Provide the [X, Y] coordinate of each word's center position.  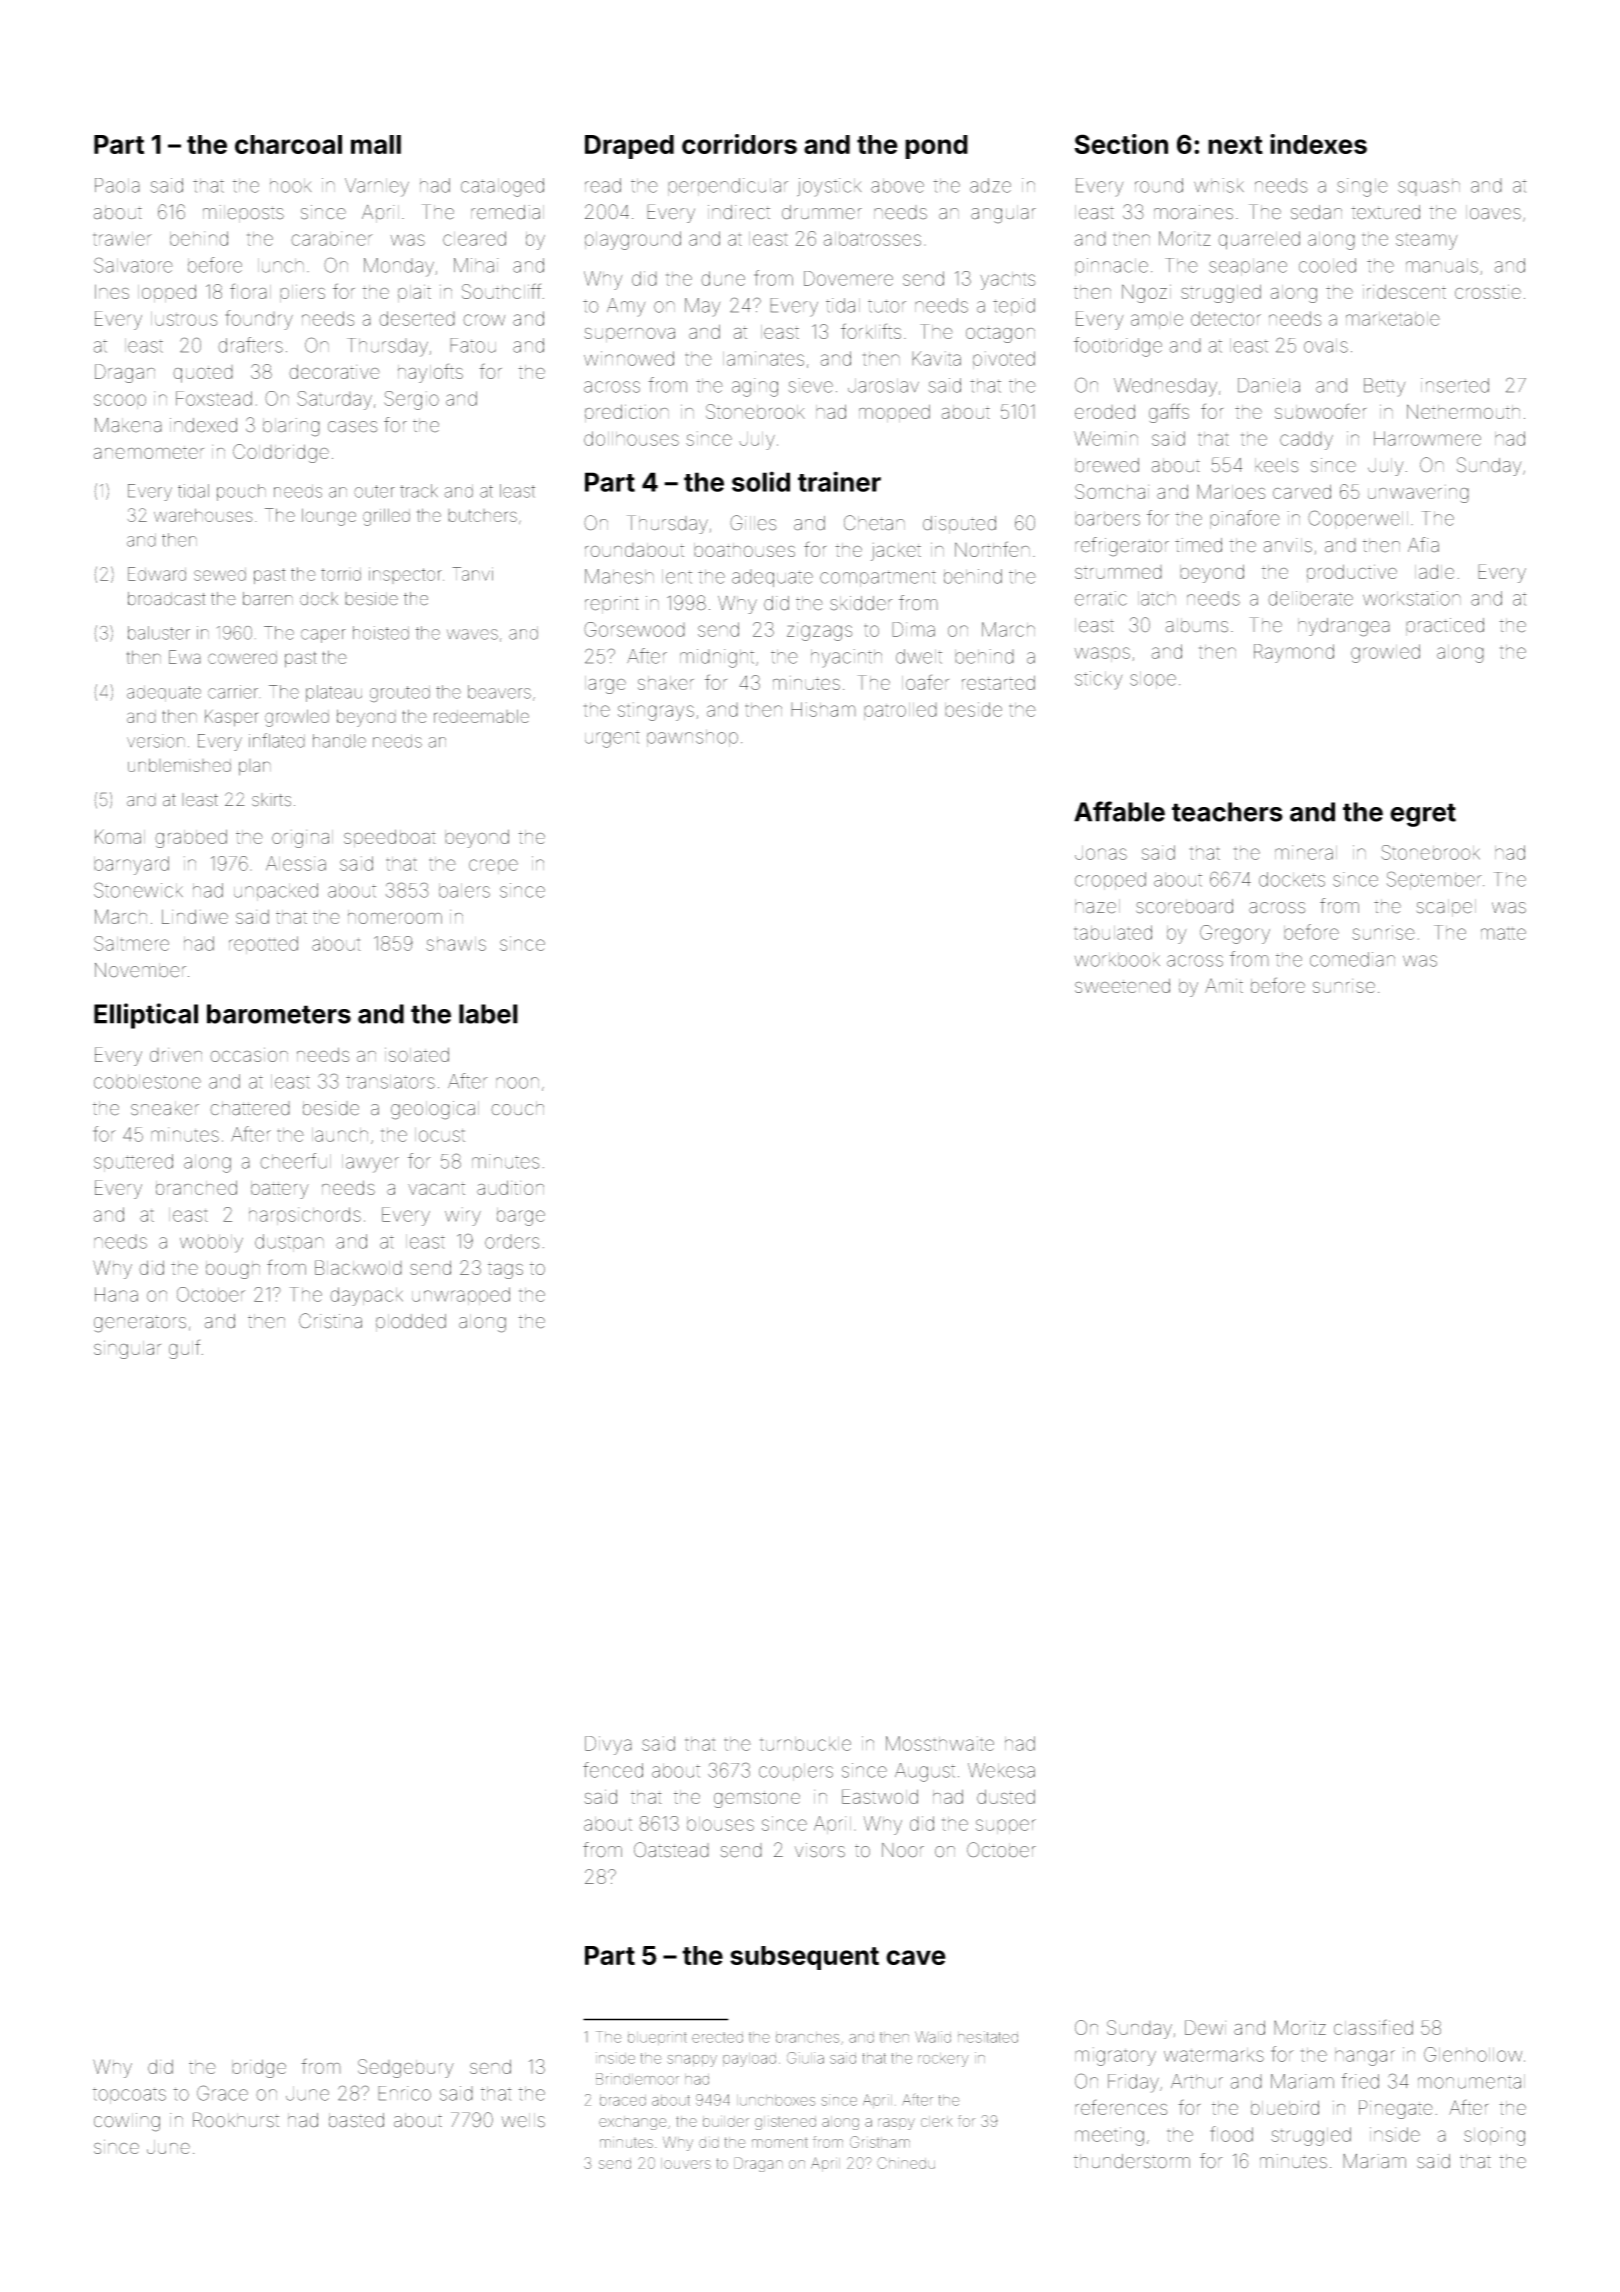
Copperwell [1358, 519]
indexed [203, 425]
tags [505, 1270]
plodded [411, 1323]
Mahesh [619, 576]
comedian [1352, 959]
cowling [127, 2122]
